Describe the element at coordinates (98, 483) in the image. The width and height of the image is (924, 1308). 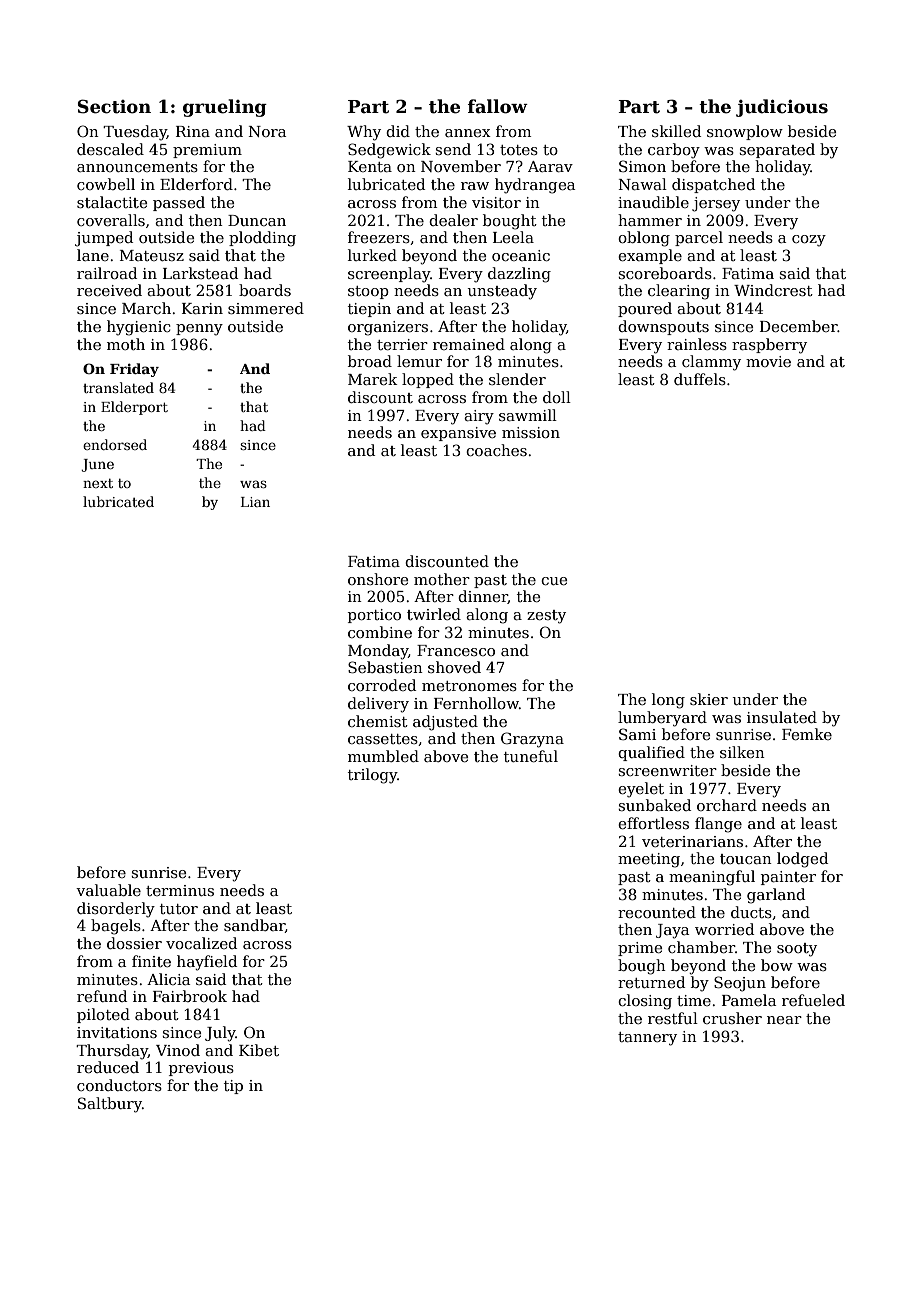
I see `next` at that location.
